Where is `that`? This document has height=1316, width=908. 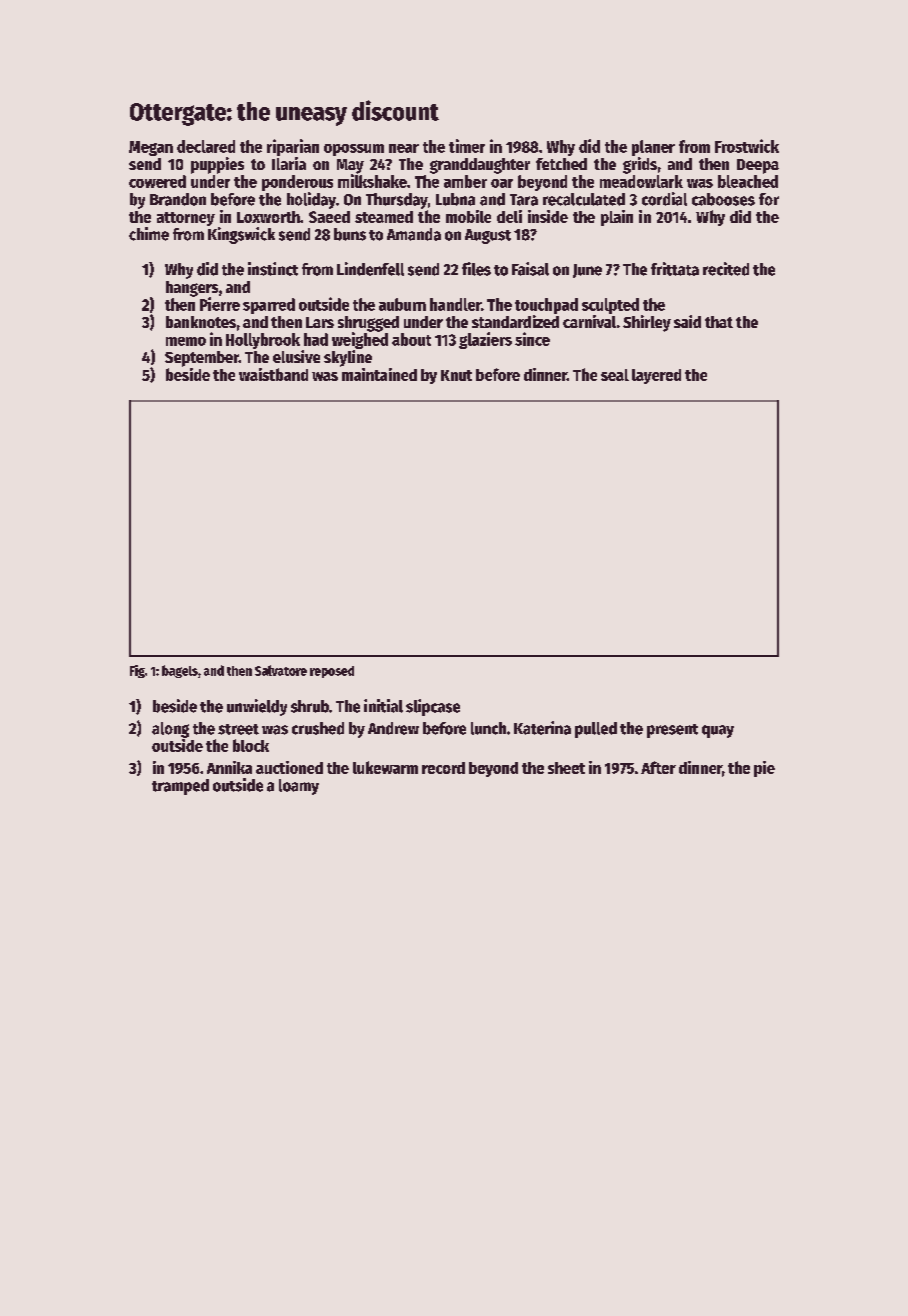 that is located at coordinates (719, 322).
